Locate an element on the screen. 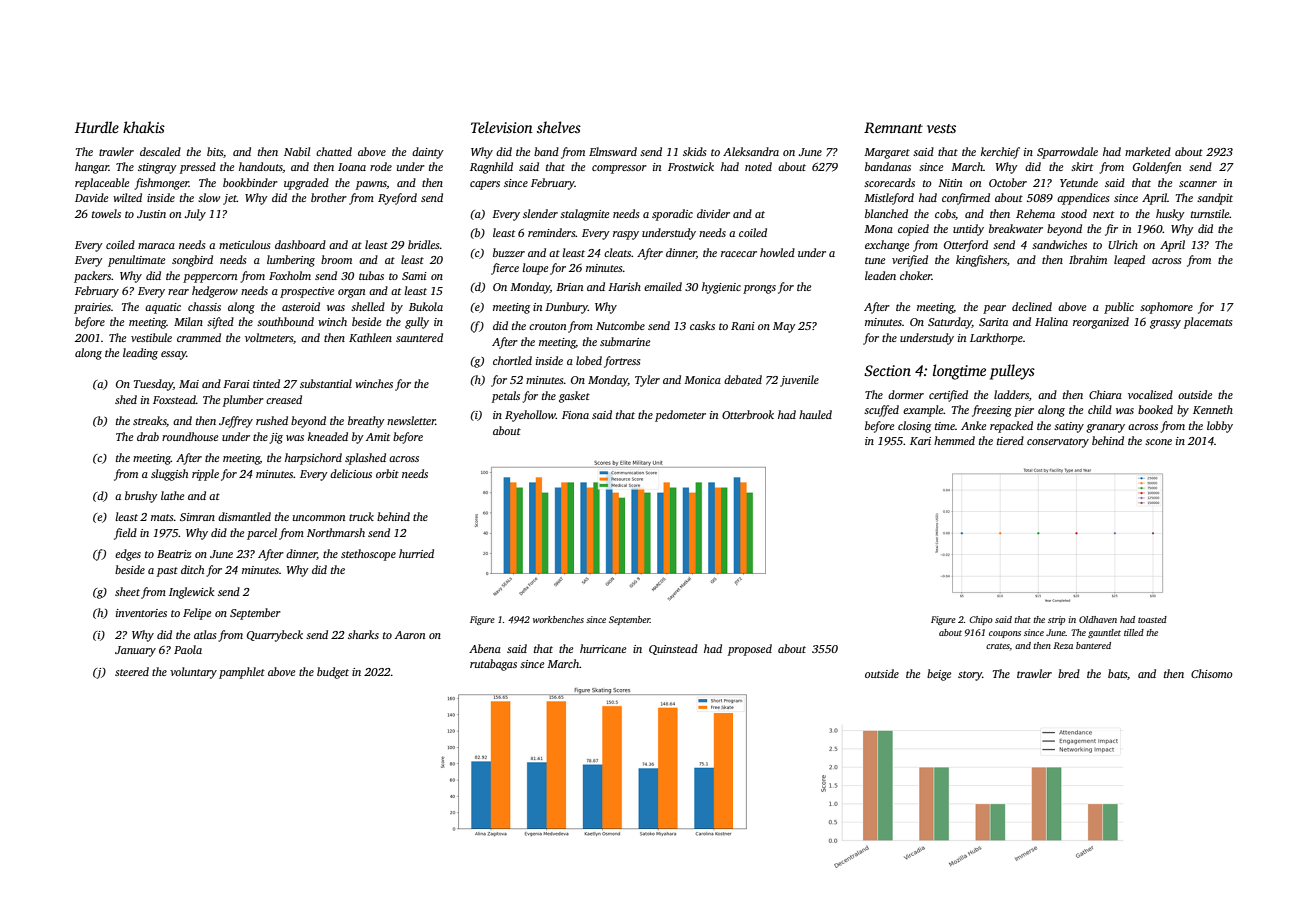 This screenshot has height=924, width=1308. Otterford is located at coordinates (966, 246).
